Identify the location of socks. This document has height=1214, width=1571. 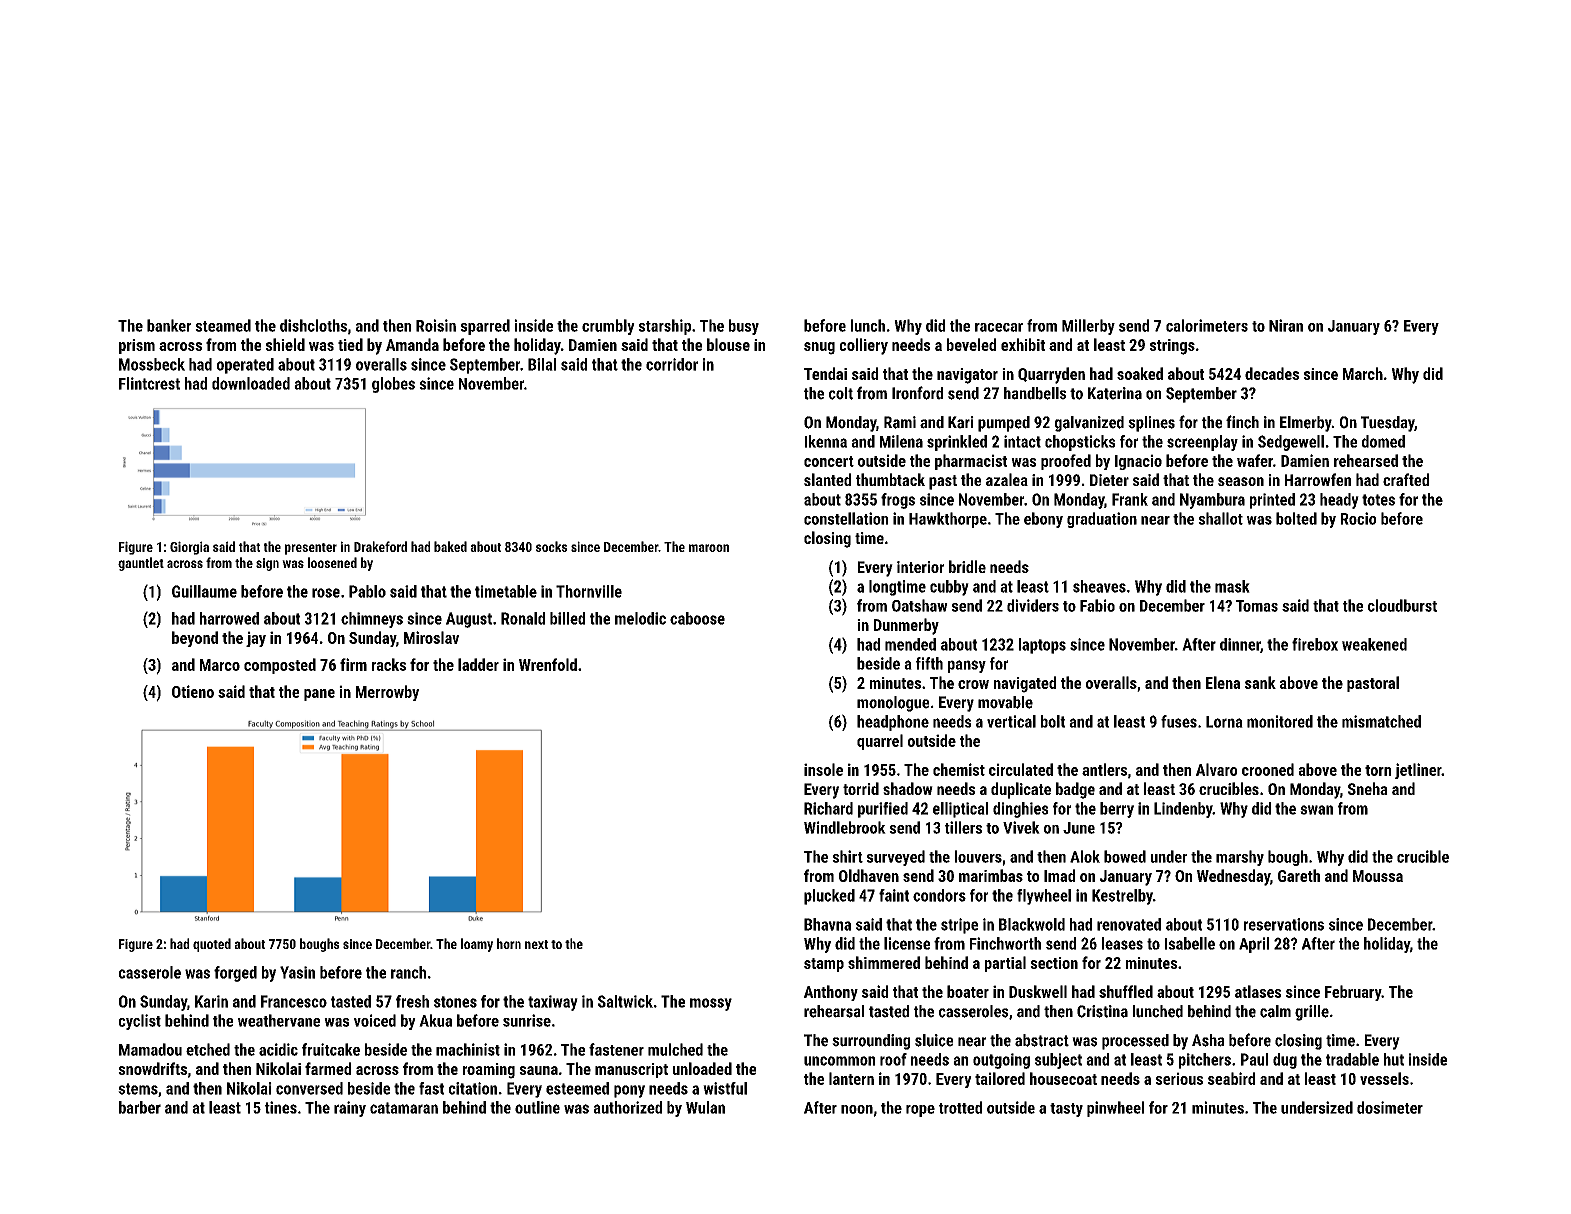
(551, 546).
